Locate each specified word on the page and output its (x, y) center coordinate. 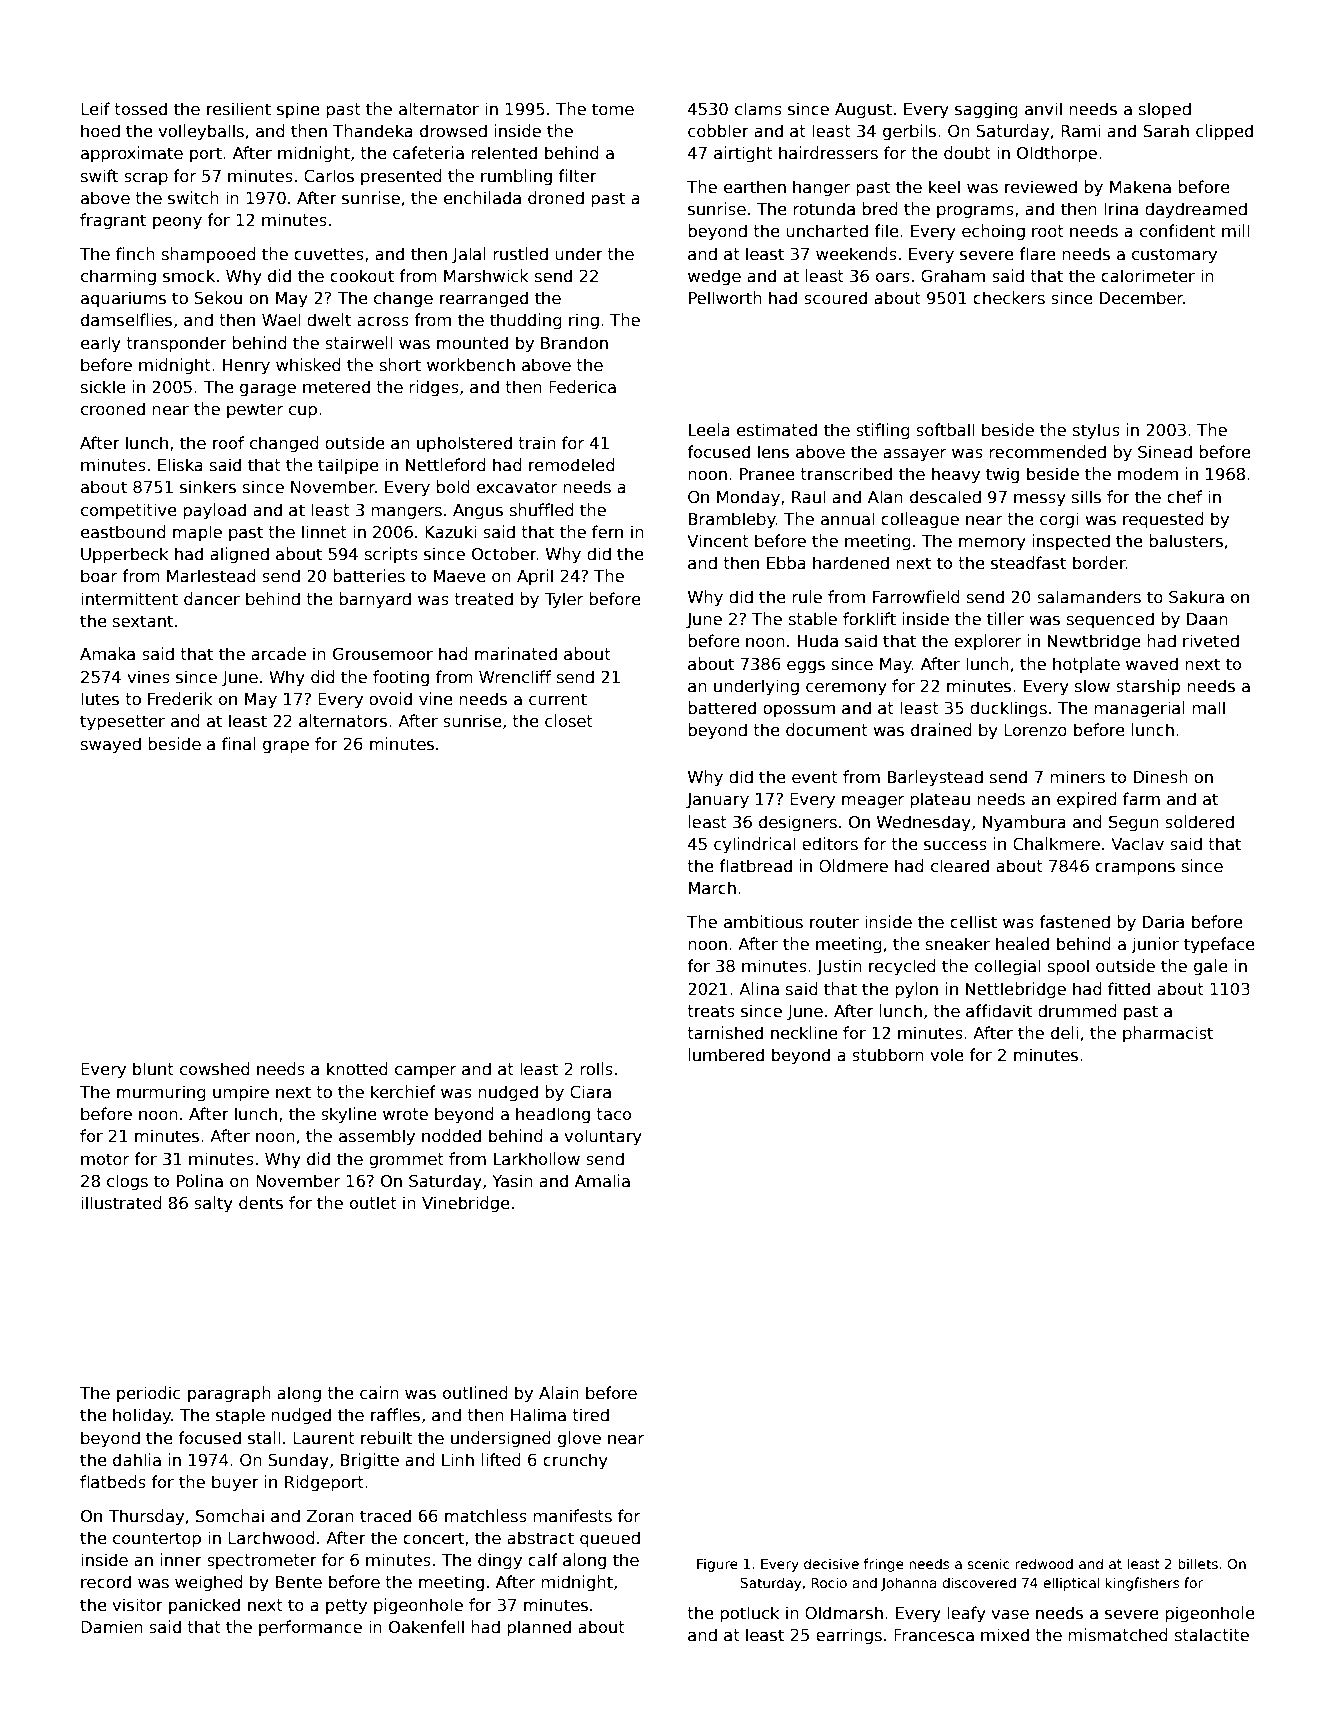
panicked (204, 1606)
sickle (103, 386)
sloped (1165, 110)
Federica (582, 386)
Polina (200, 1180)
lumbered (726, 1054)
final (239, 743)
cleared (960, 865)
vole (947, 1054)
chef (1184, 496)
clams (758, 109)
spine (298, 110)
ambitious (763, 921)
